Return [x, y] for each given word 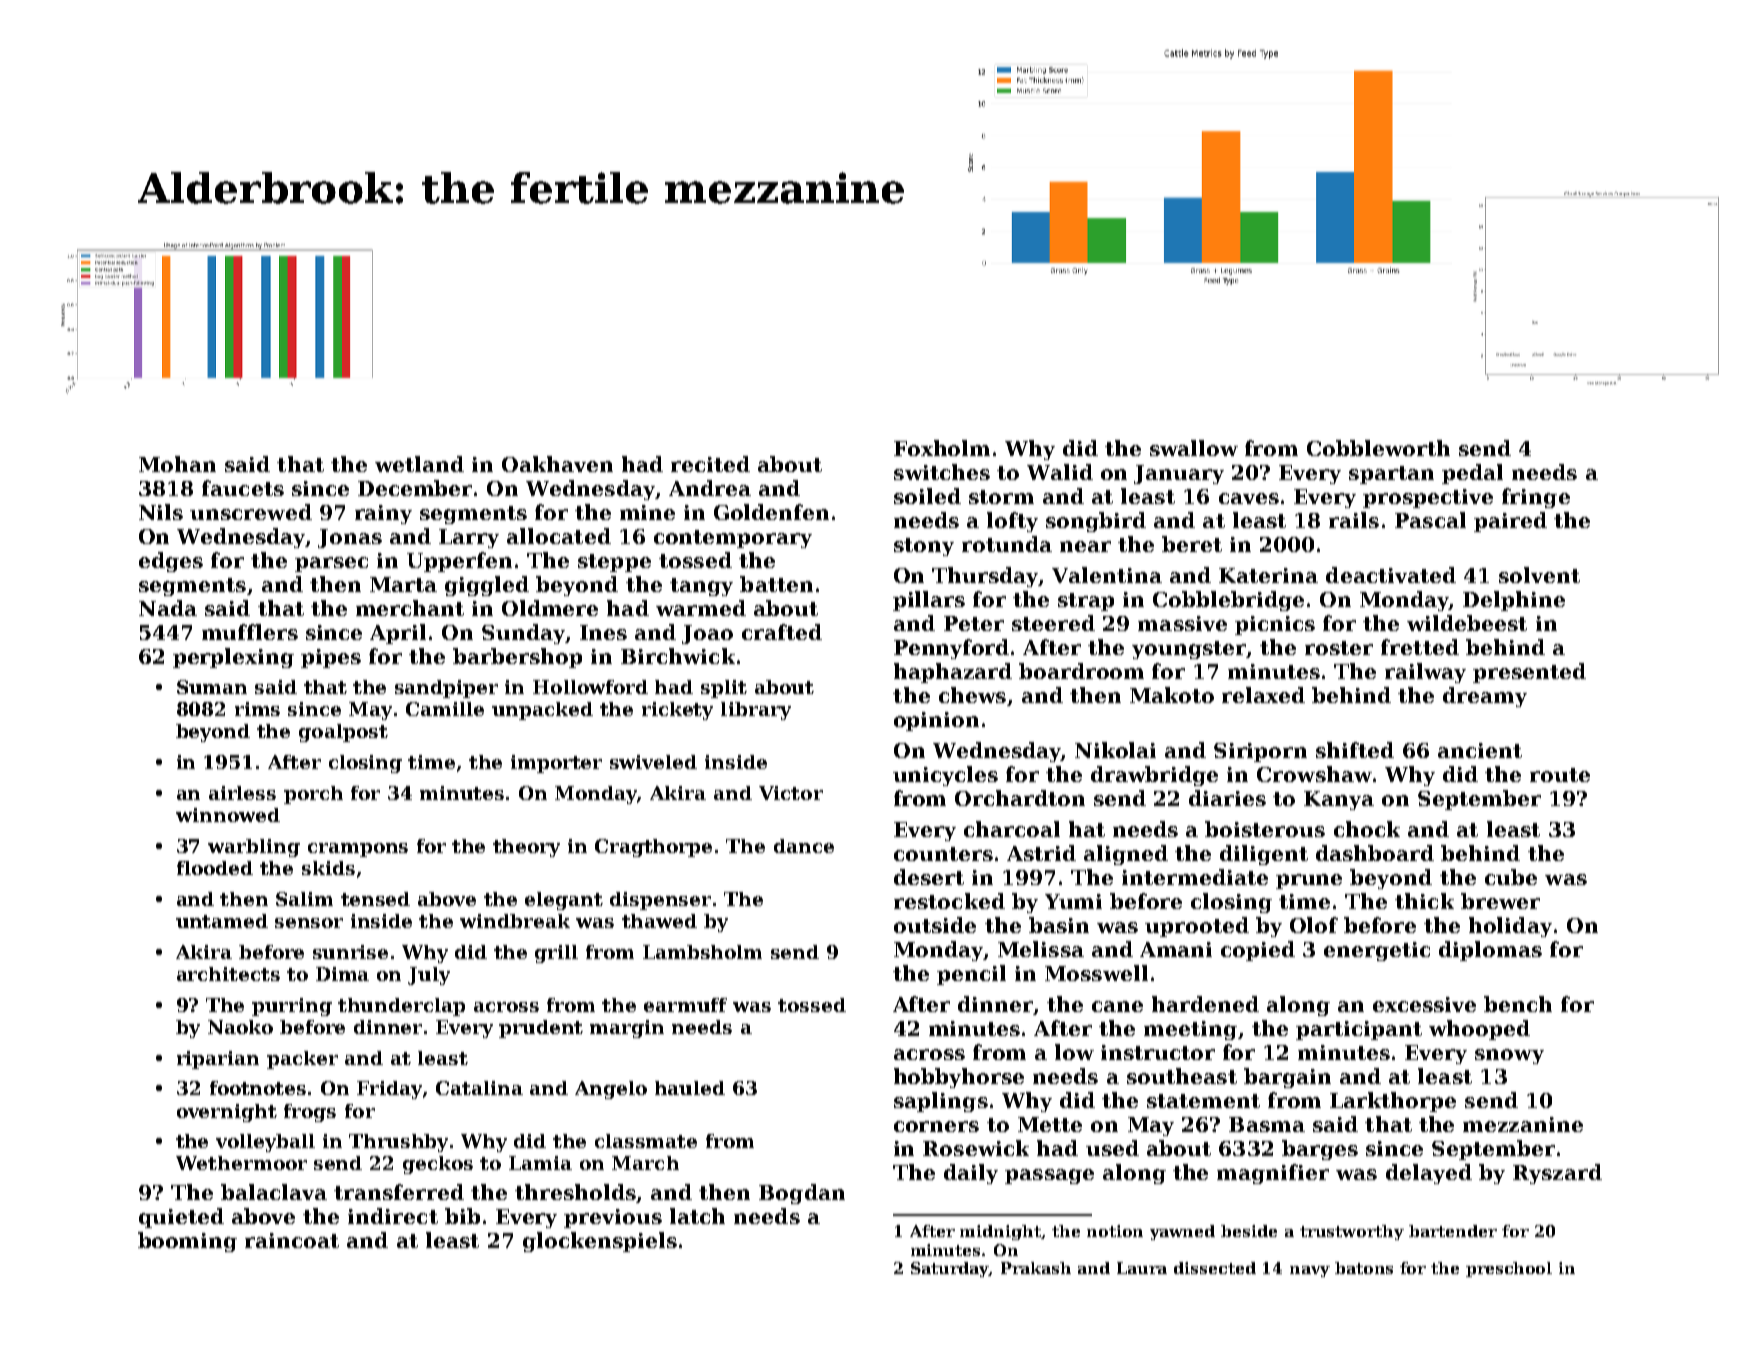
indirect [393, 1216]
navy [1310, 1271]
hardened [1205, 1004]
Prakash [1036, 1268]
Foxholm [942, 448]
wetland [419, 464]
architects [228, 974]
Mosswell [1096, 973]
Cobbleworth [1378, 448]
